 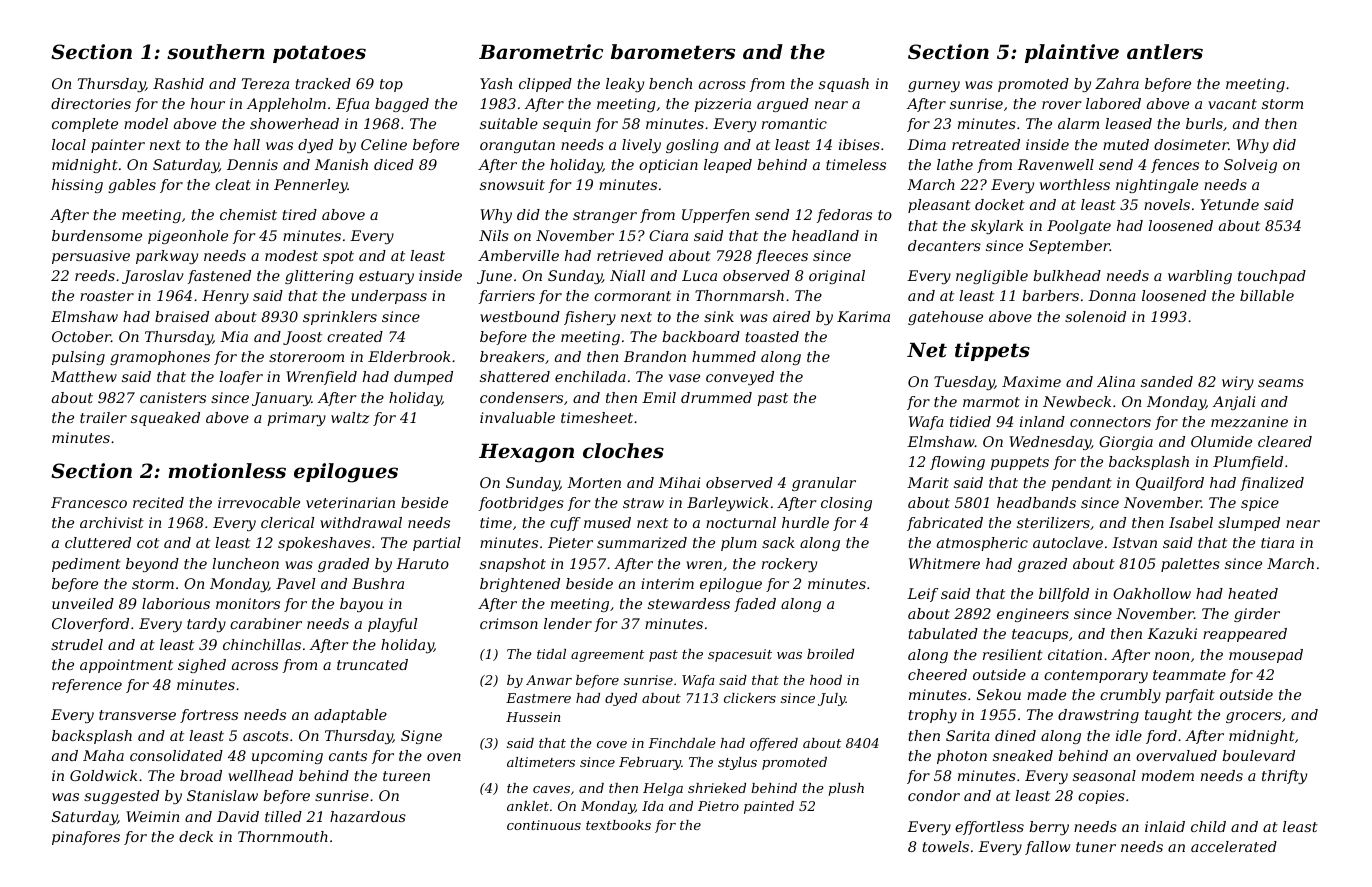 What do you see at coordinates (630, 255) in the screenshot?
I see `retrieved` at bounding box center [630, 255].
